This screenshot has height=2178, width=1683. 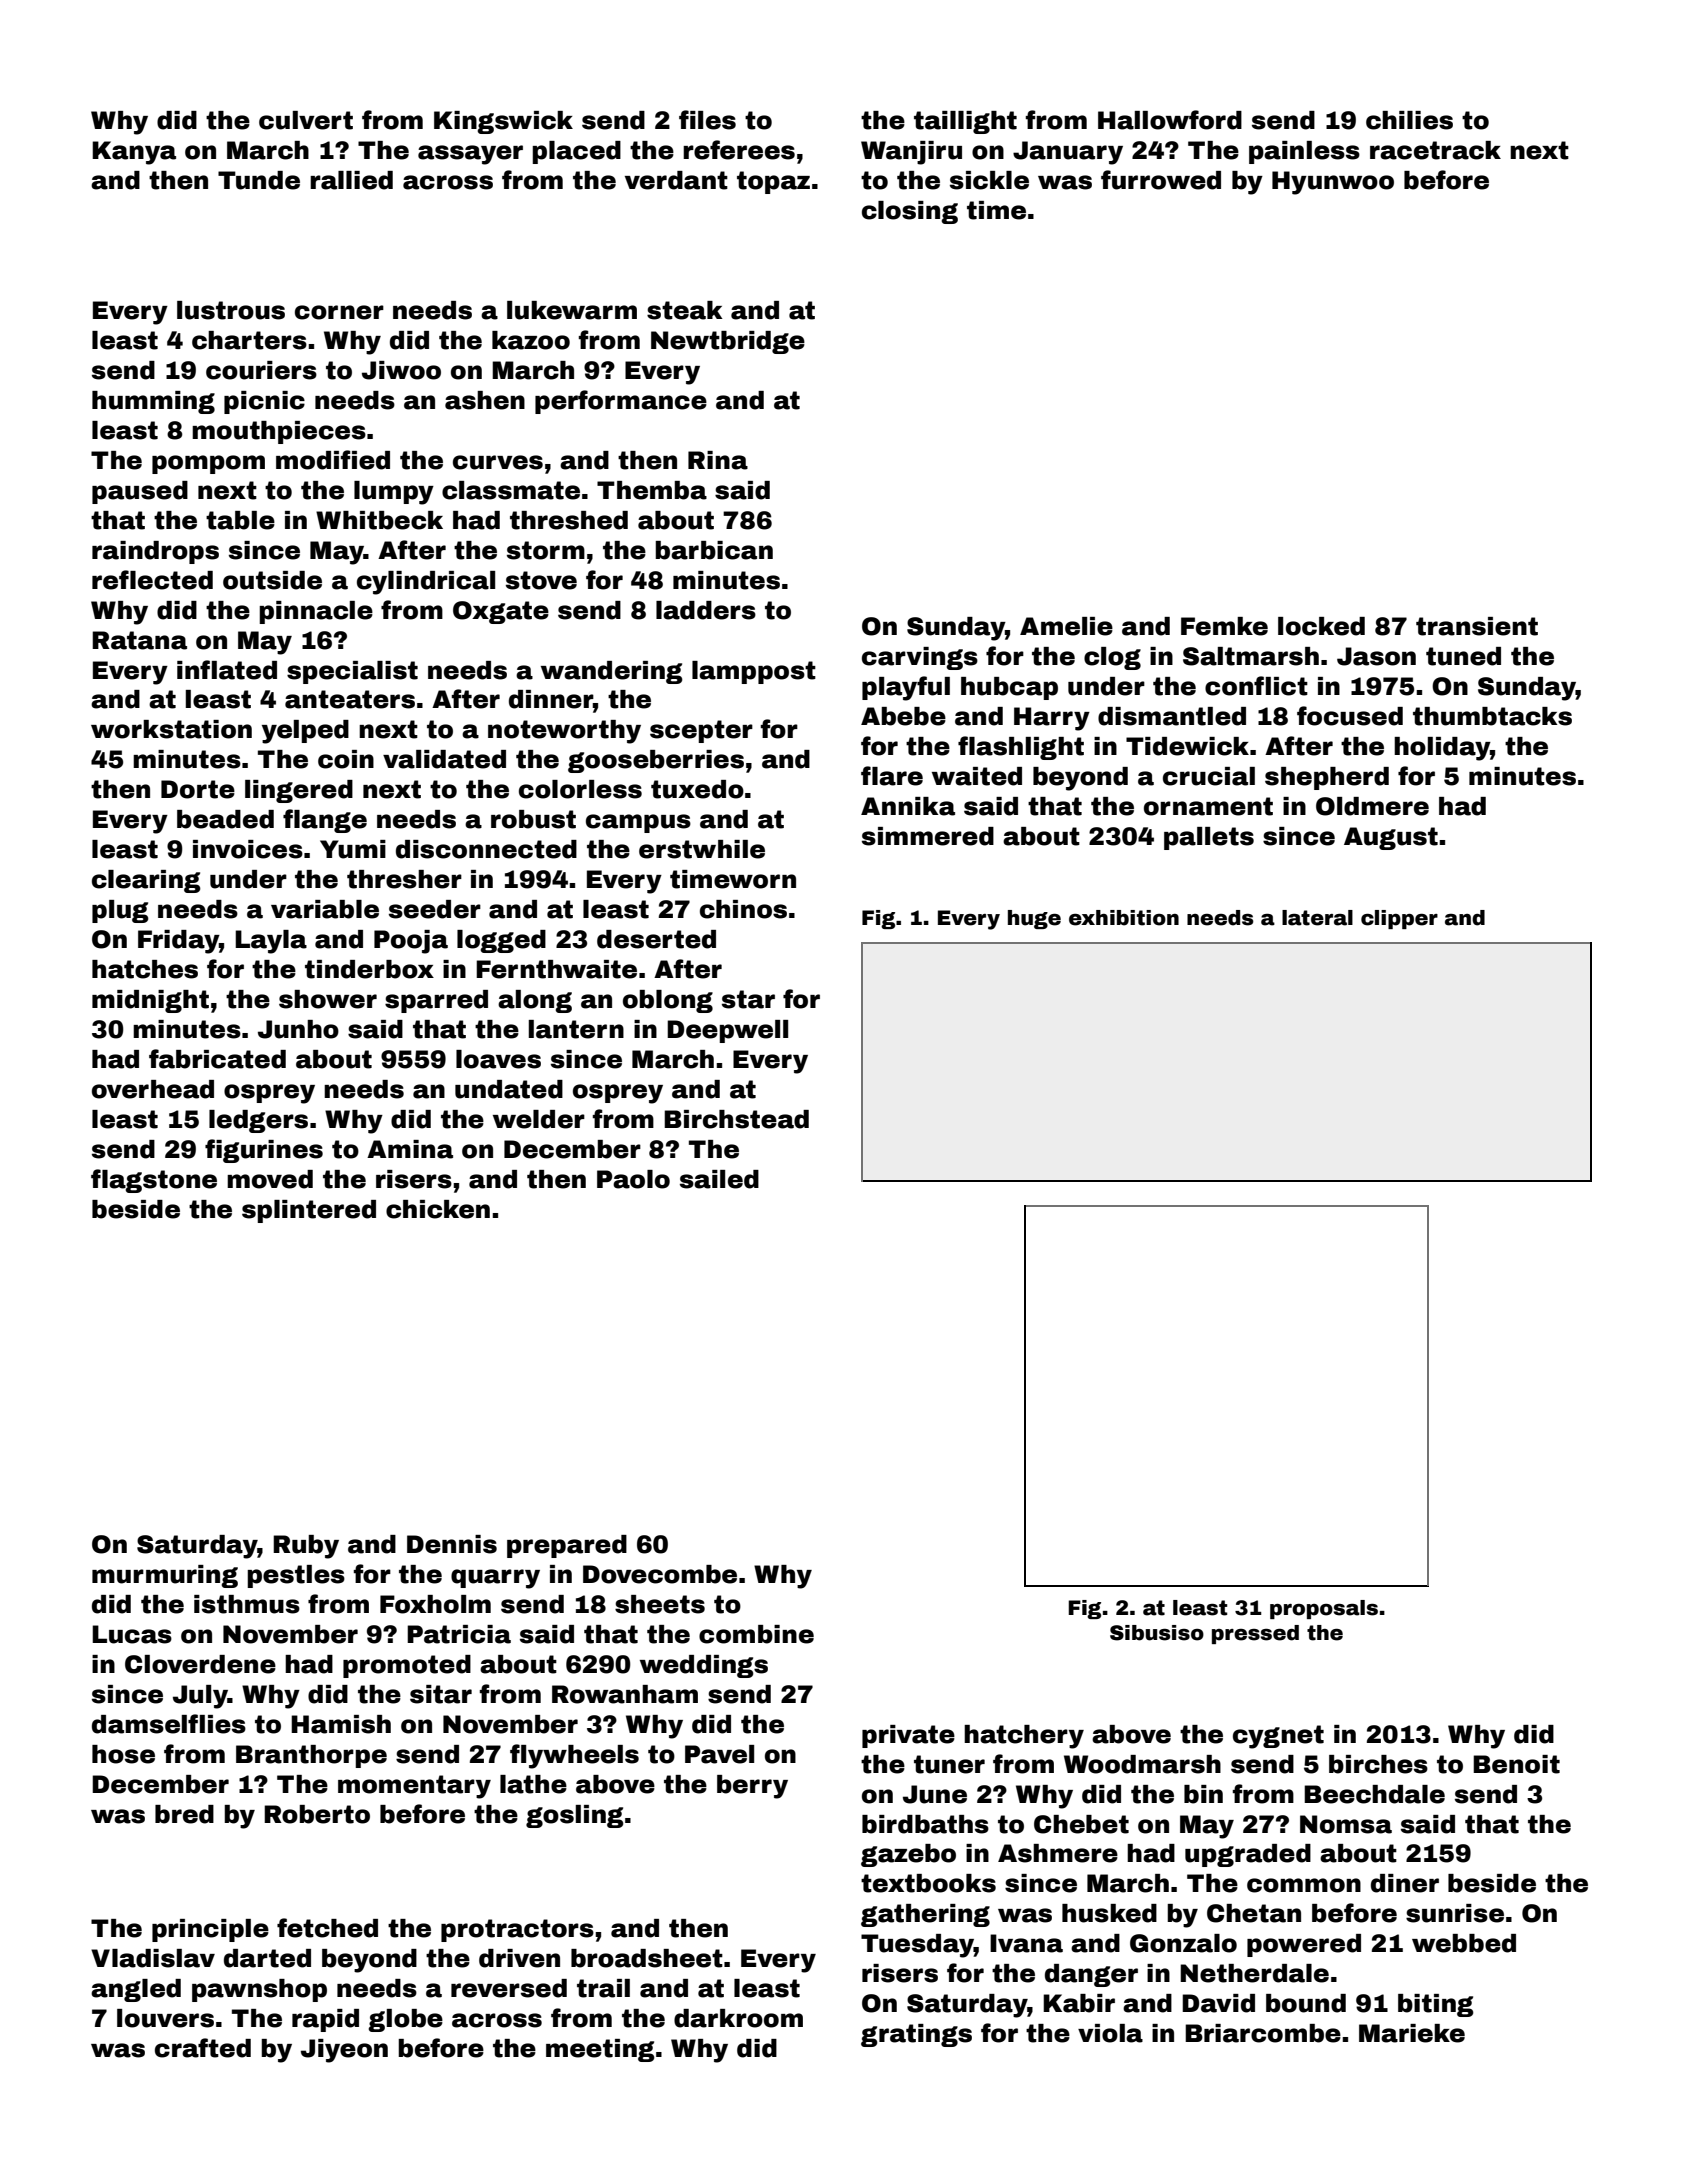 I want to click on biting, so click(x=1436, y=2005).
